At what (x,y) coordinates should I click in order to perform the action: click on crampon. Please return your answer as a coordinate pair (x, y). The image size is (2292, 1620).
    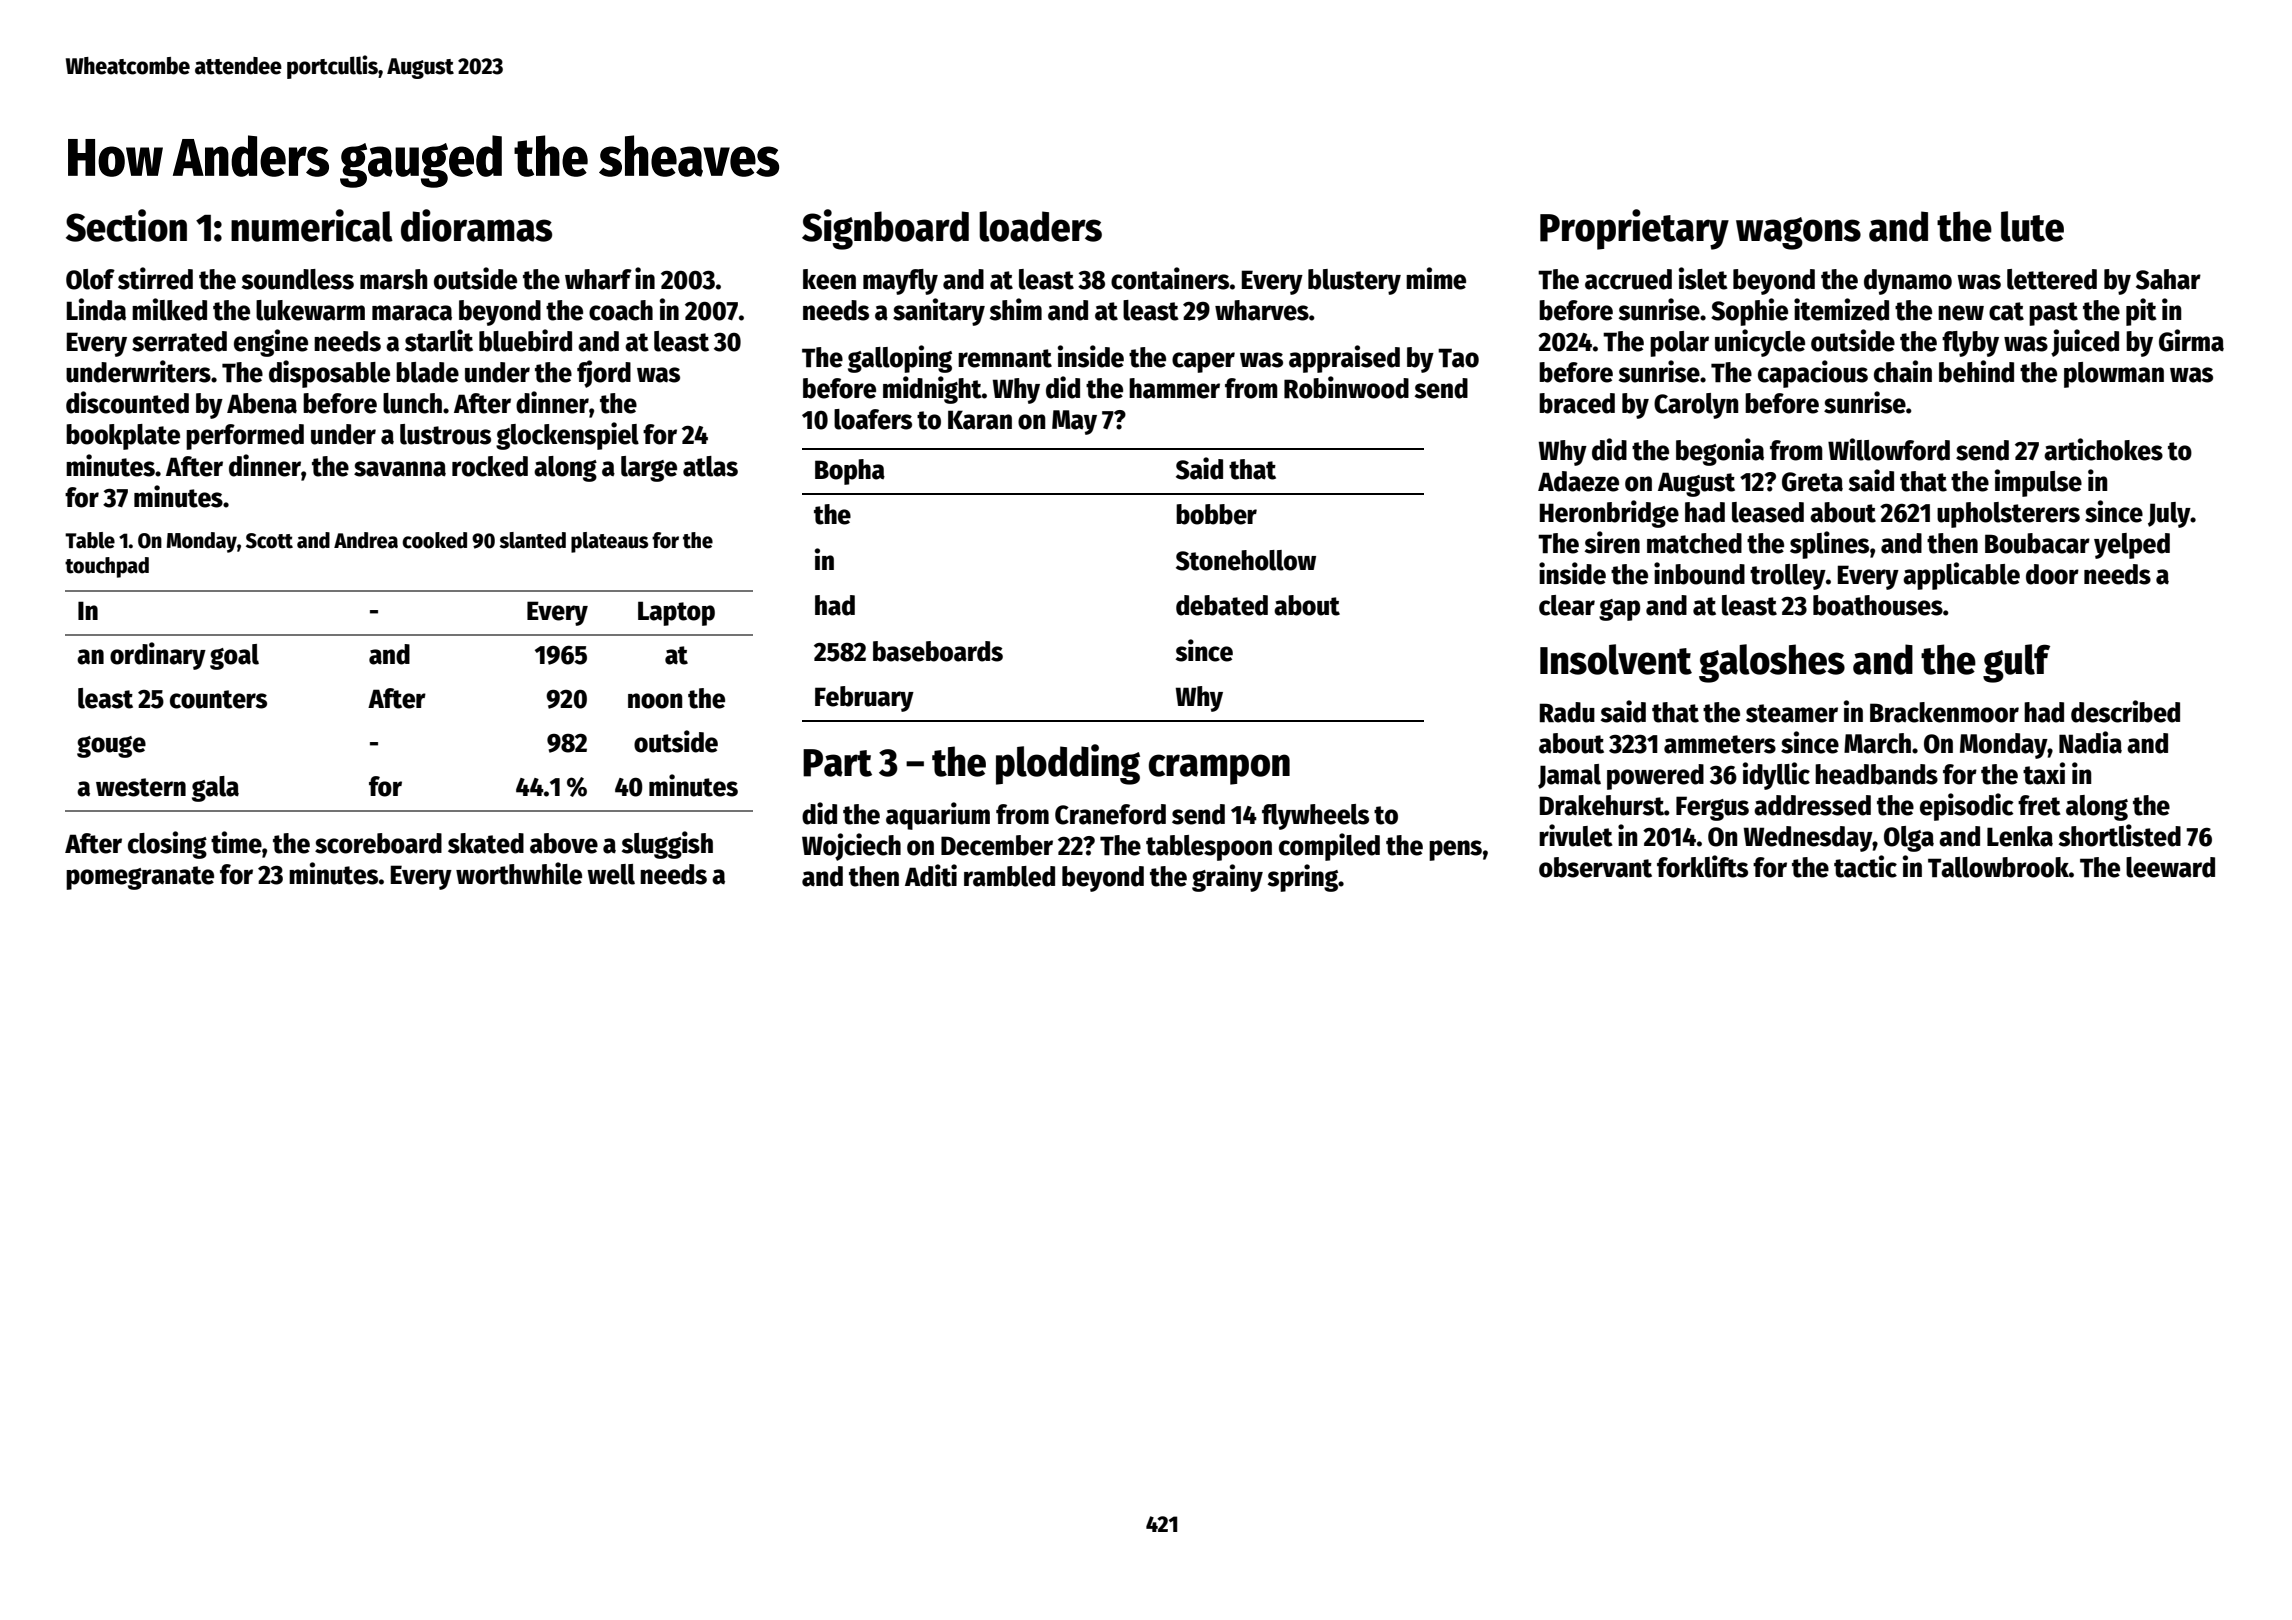
    Looking at the image, I should click on (1219, 769).
